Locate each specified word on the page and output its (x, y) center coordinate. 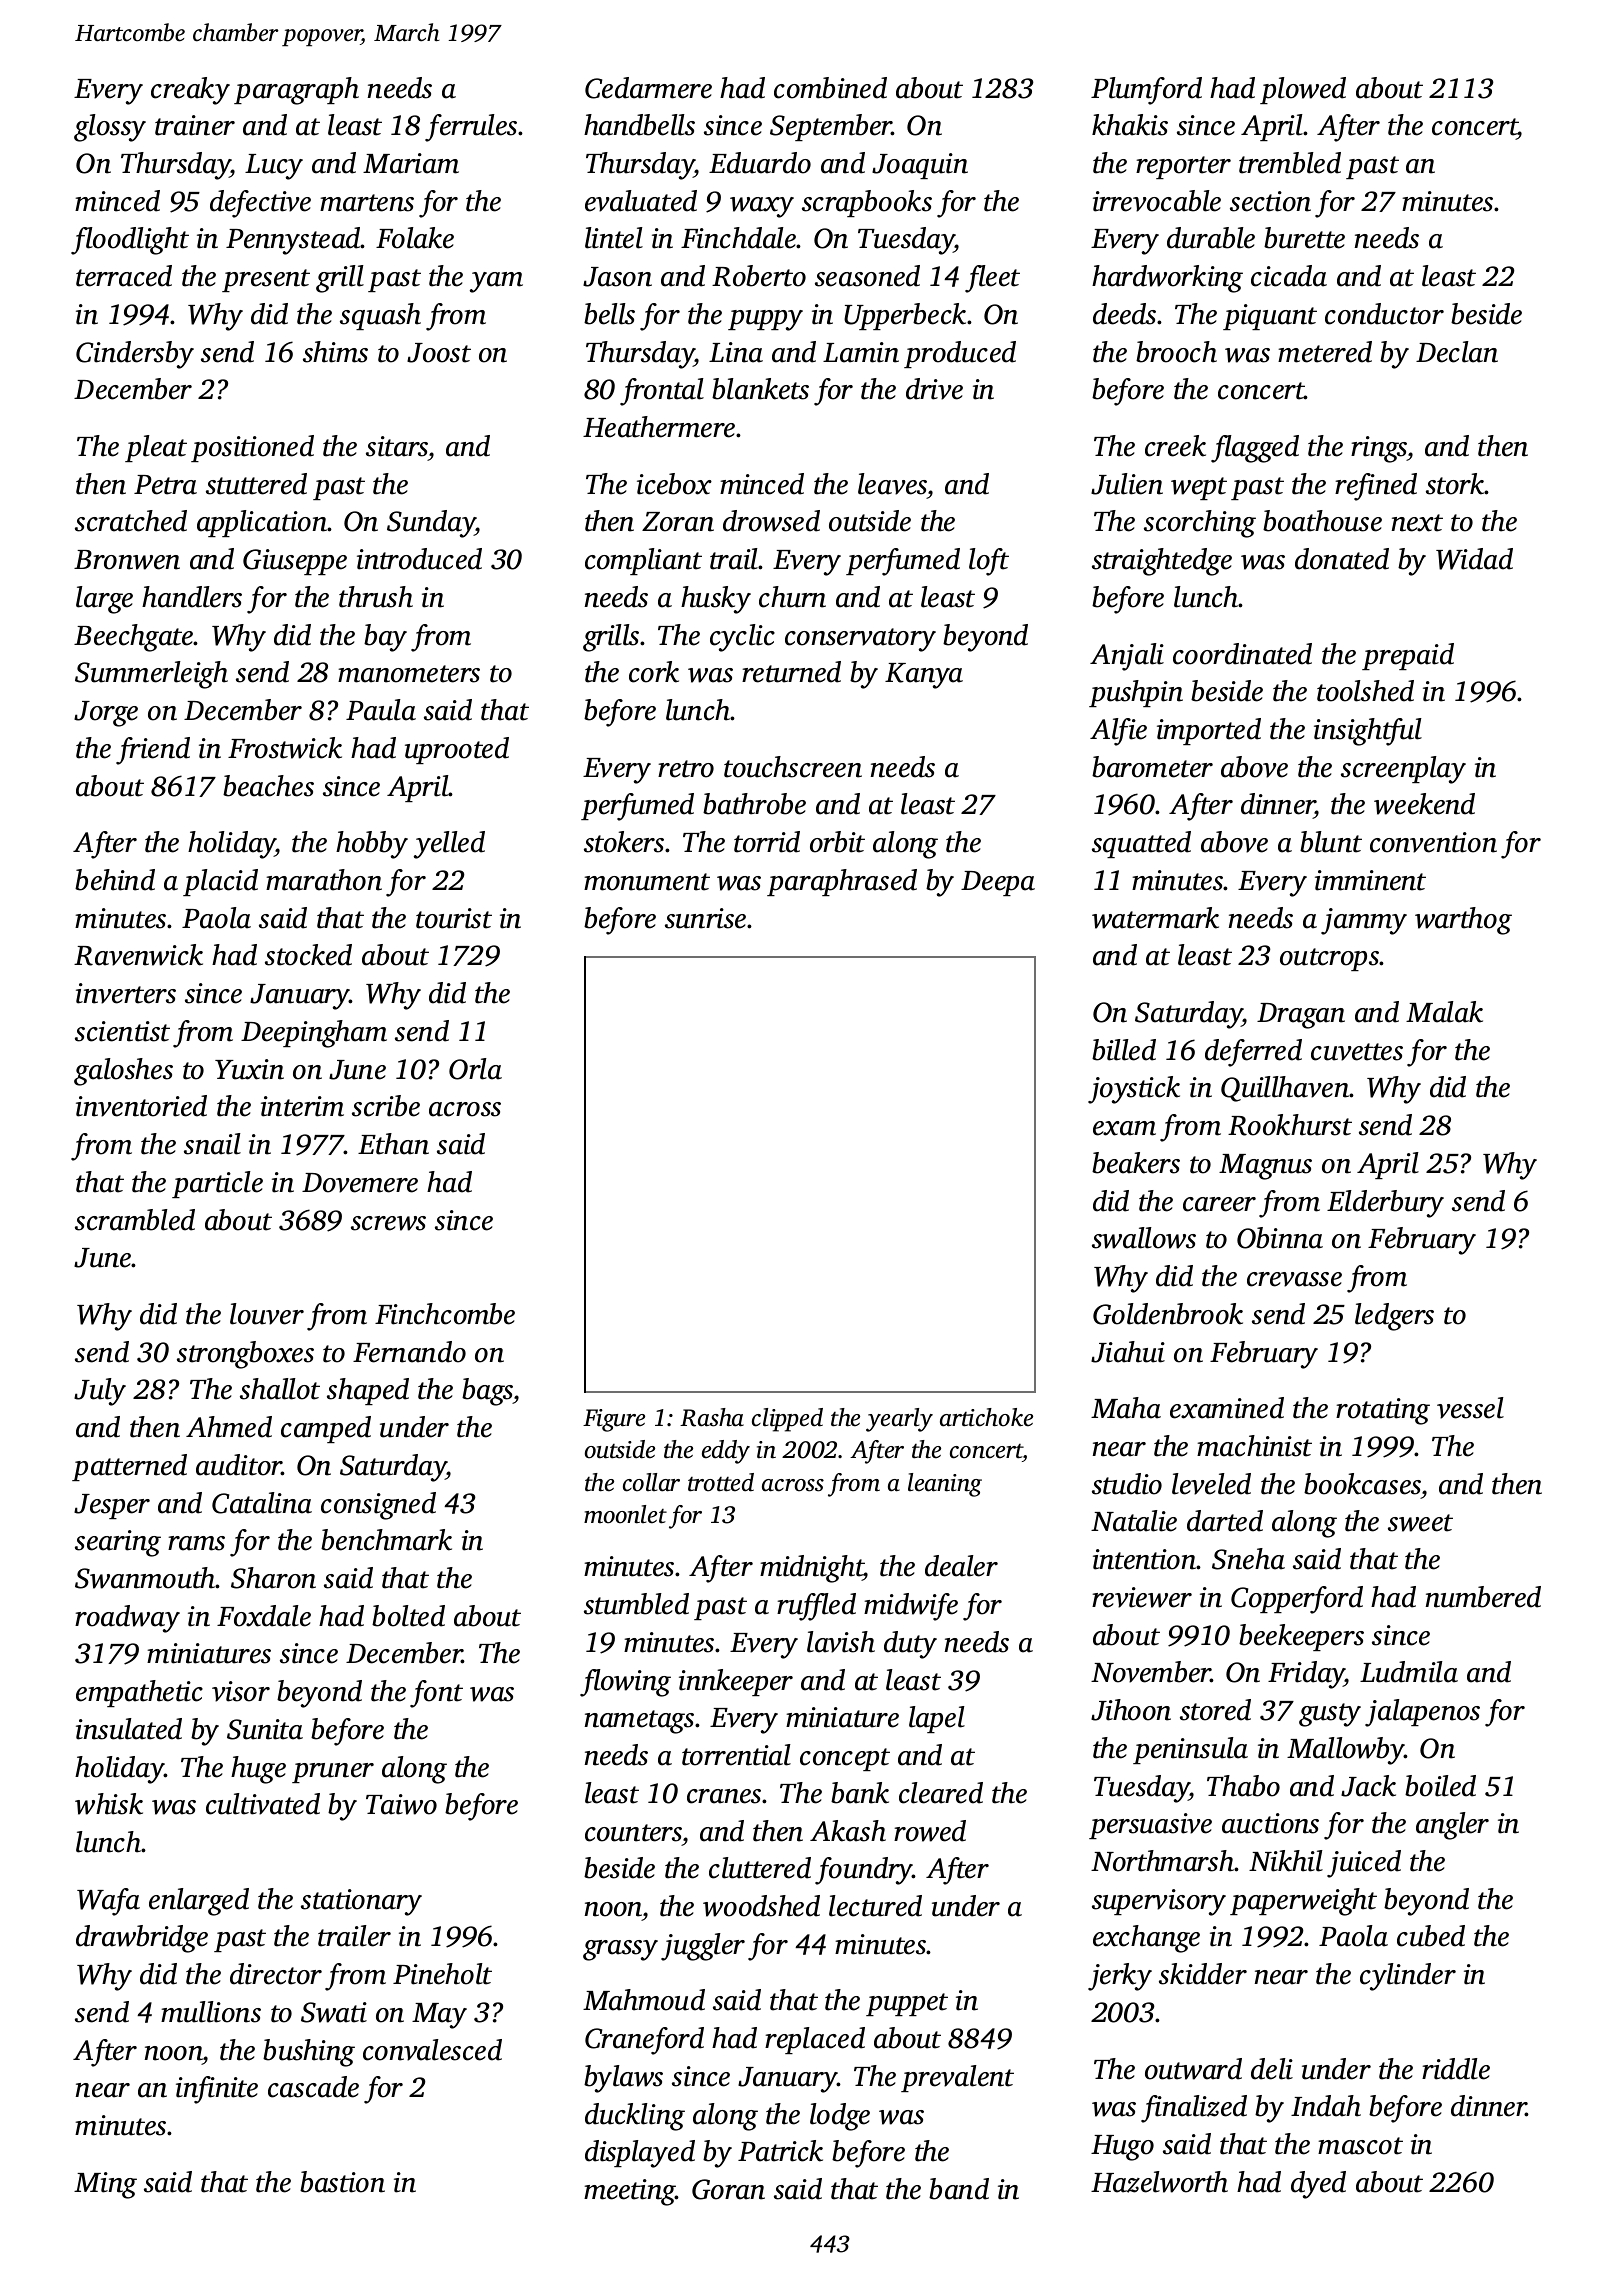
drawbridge (142, 1939)
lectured (875, 1906)
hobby (372, 845)
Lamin (861, 352)
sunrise (705, 918)
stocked (308, 955)
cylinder (1408, 1977)
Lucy (274, 167)
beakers (1136, 1163)
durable (1211, 238)
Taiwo (401, 1804)
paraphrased (842, 882)
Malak (1444, 1012)
